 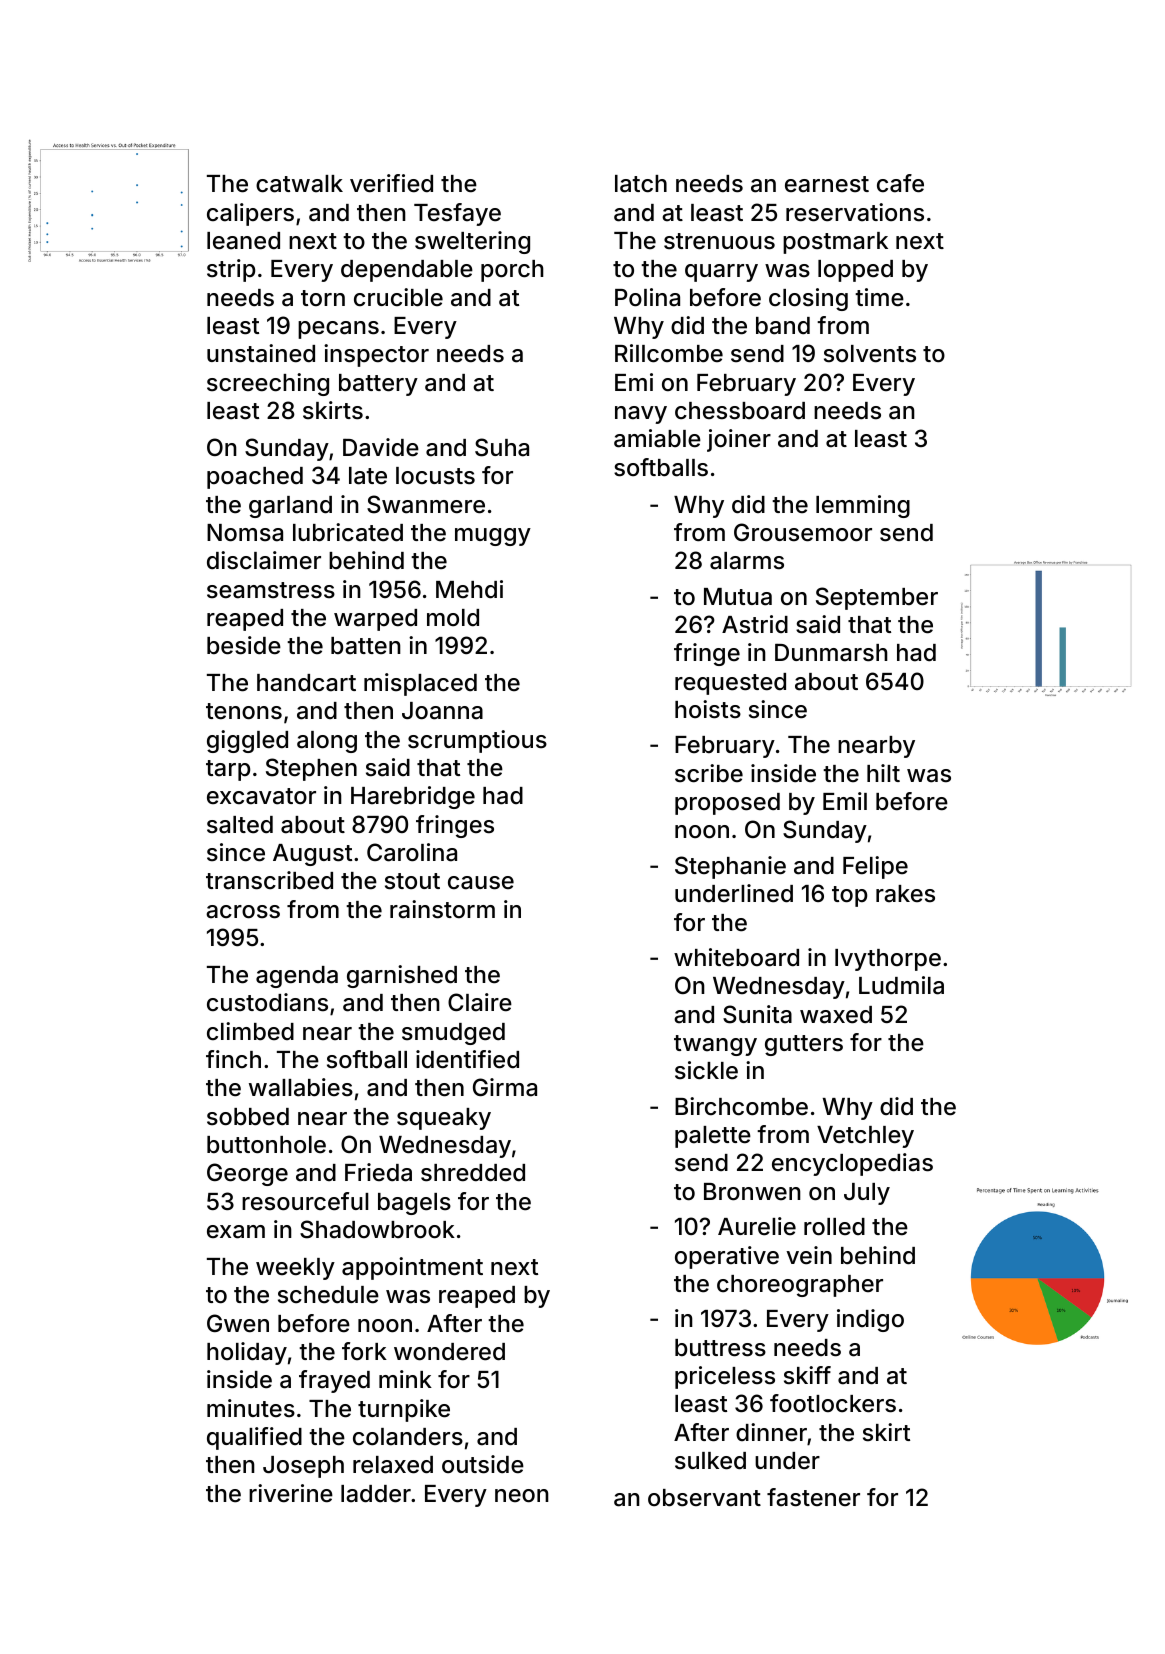 I want to click on stout, so click(x=412, y=881).
